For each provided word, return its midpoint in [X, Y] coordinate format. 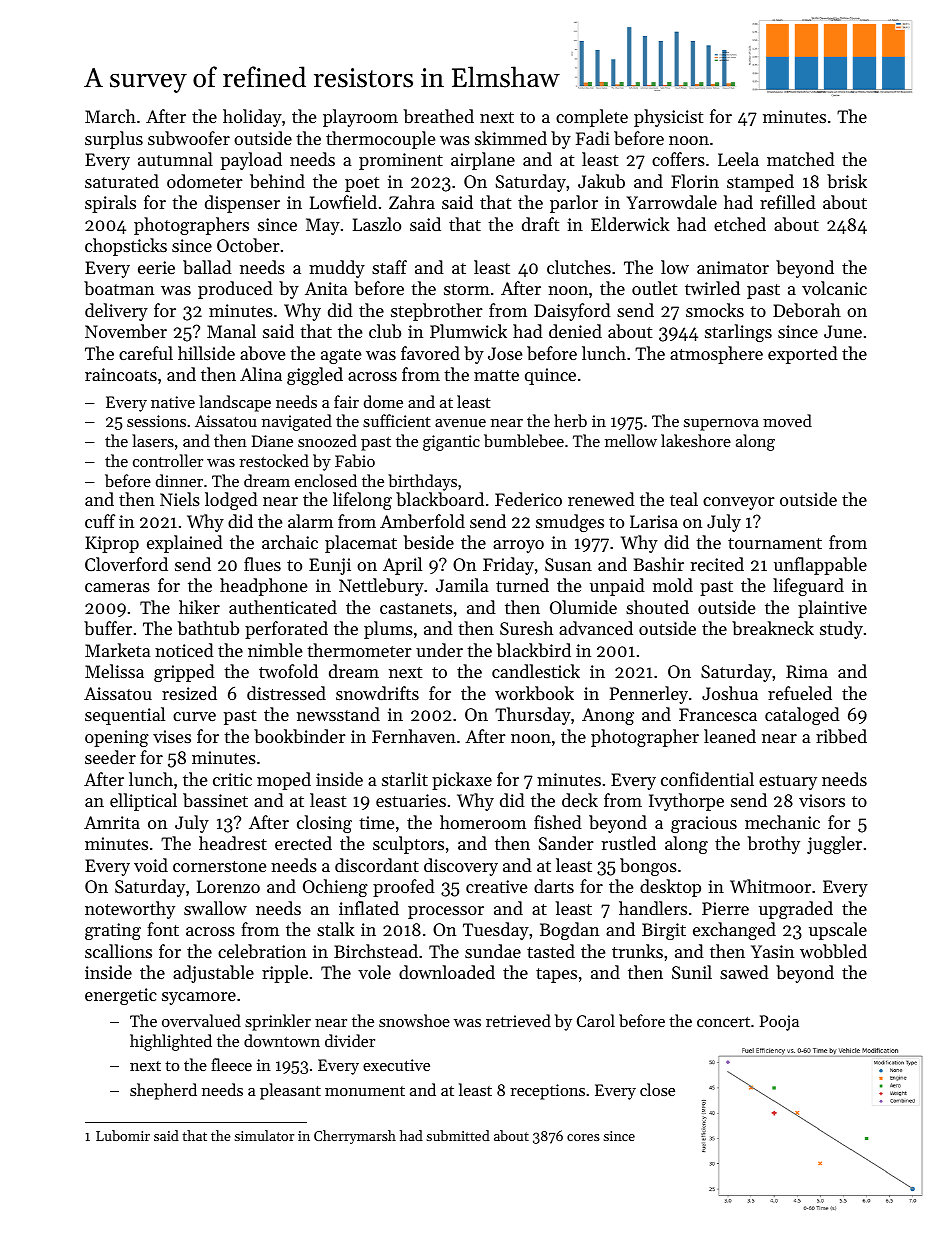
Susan [568, 564]
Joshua [730, 693]
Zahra [412, 202]
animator [733, 267]
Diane [272, 441]
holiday [252, 118]
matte [496, 375]
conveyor [739, 503]
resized [189, 693]
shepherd [163, 1091]
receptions [547, 1092]
